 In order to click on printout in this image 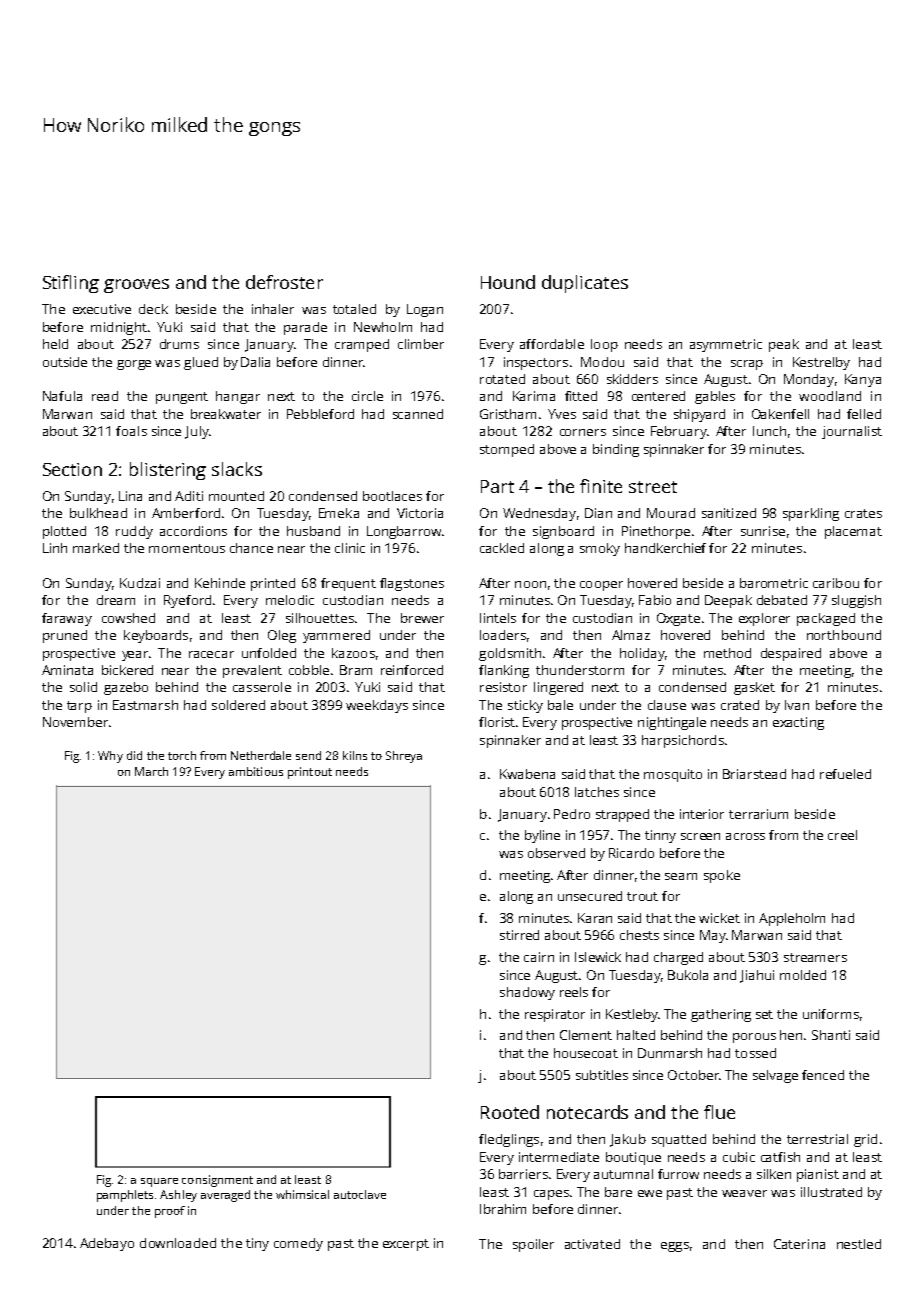, I will do `click(310, 773)`.
